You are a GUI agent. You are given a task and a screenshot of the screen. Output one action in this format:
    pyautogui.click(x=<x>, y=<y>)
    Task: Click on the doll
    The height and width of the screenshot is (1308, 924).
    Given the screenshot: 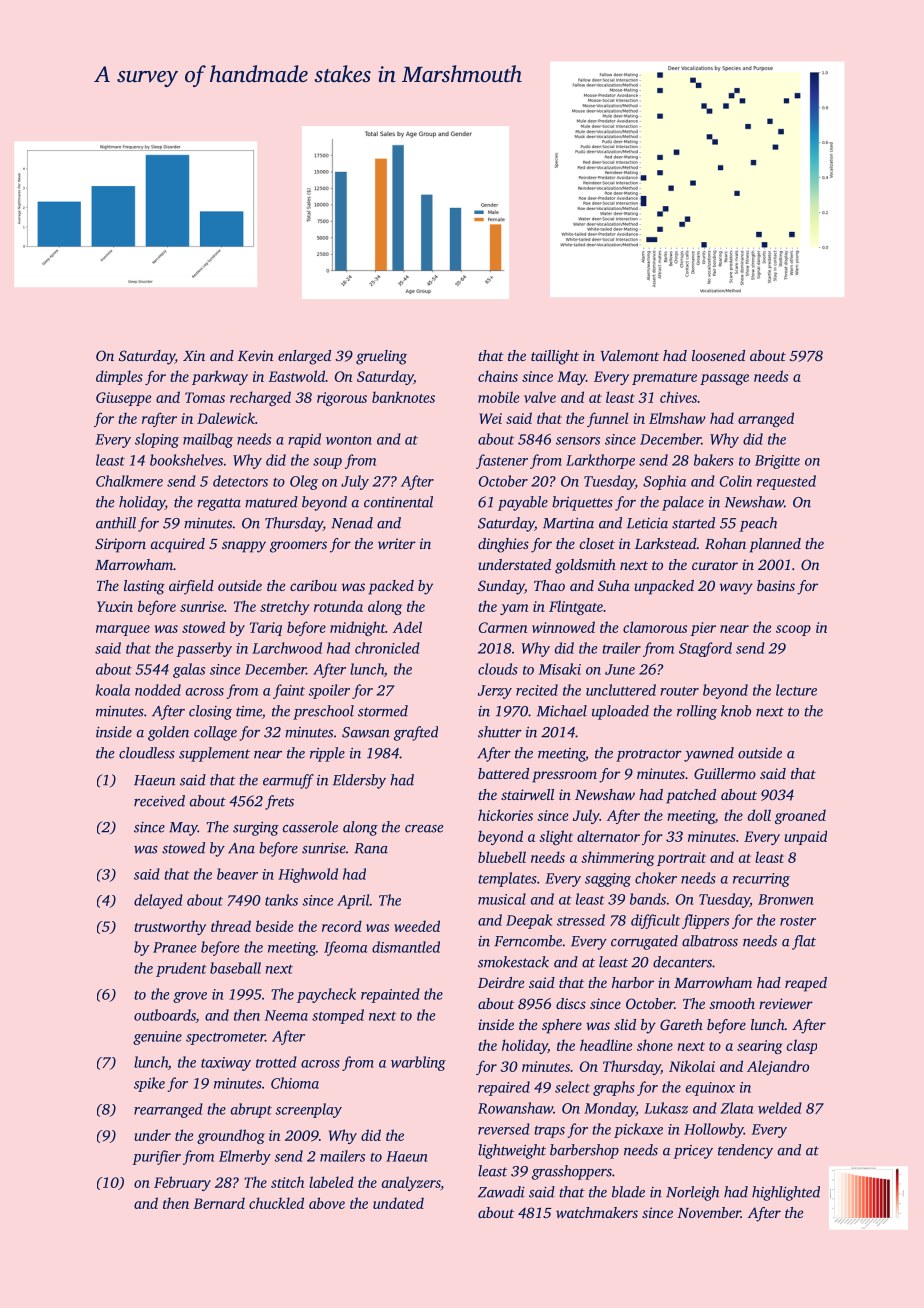 What is the action you would take?
    pyautogui.click(x=759, y=815)
